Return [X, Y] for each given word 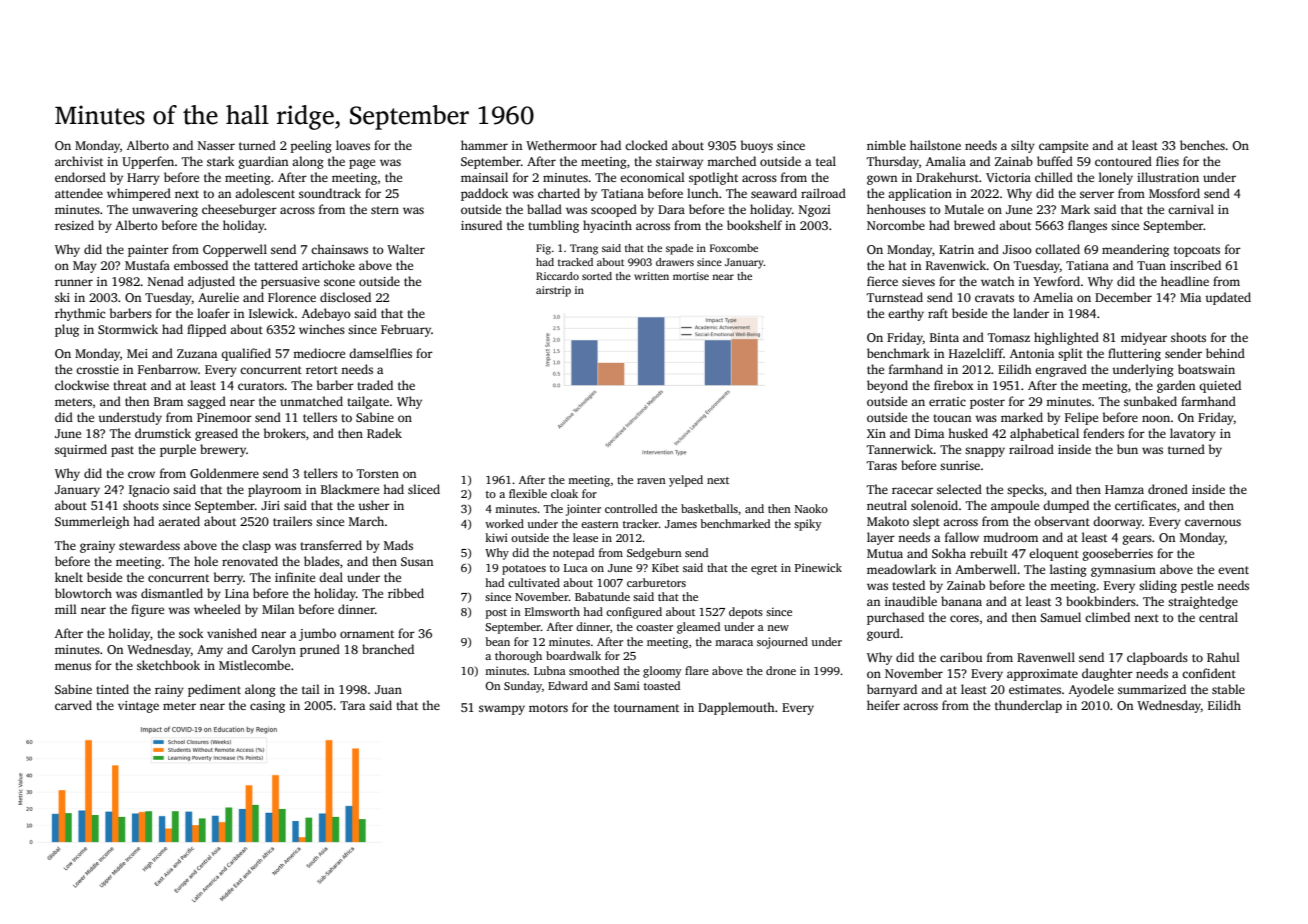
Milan [278, 609]
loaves [353, 145]
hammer [484, 145]
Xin [876, 433]
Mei [137, 353]
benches [1202, 145]
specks [1025, 490]
